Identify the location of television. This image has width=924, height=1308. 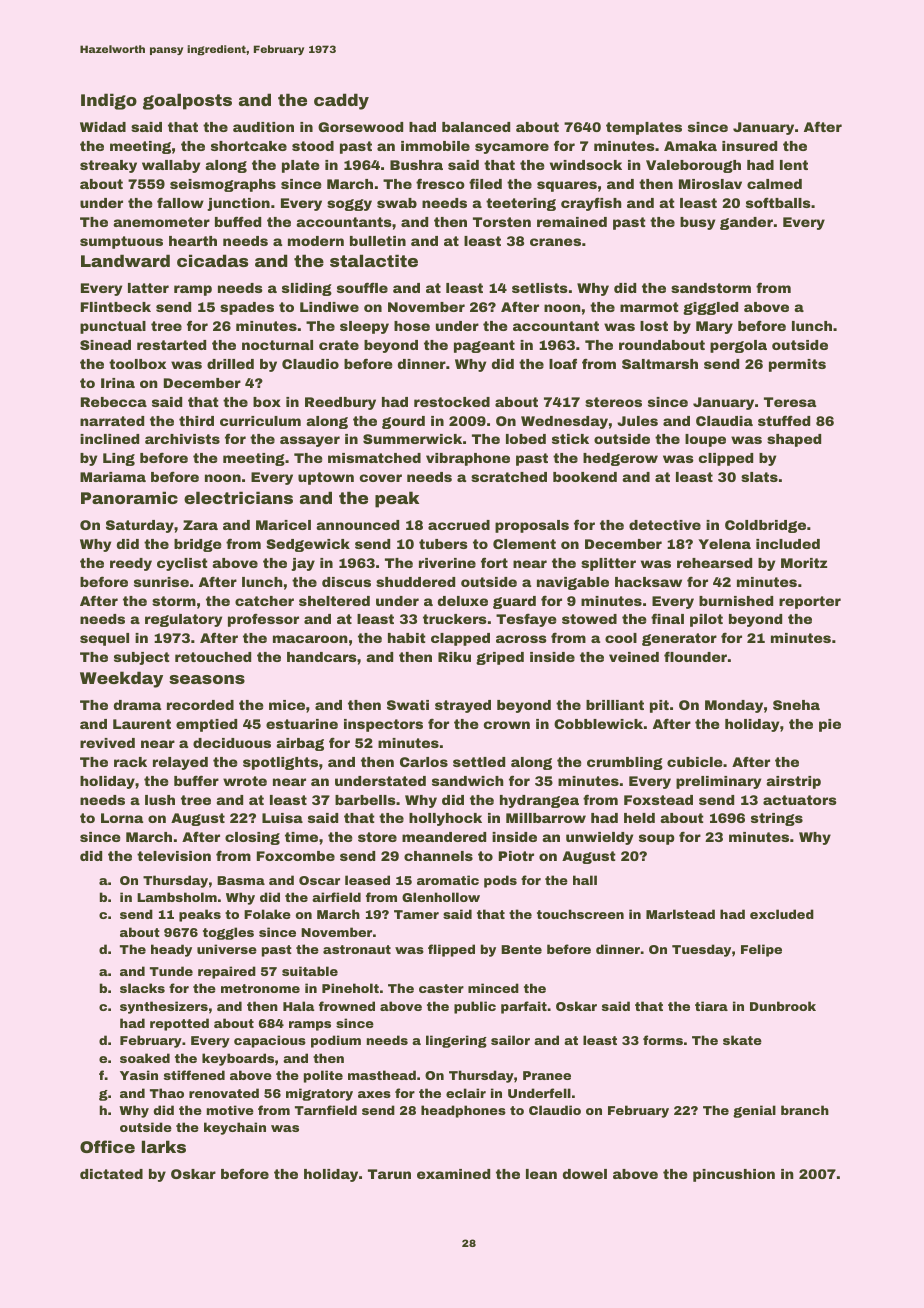
(174, 856).
